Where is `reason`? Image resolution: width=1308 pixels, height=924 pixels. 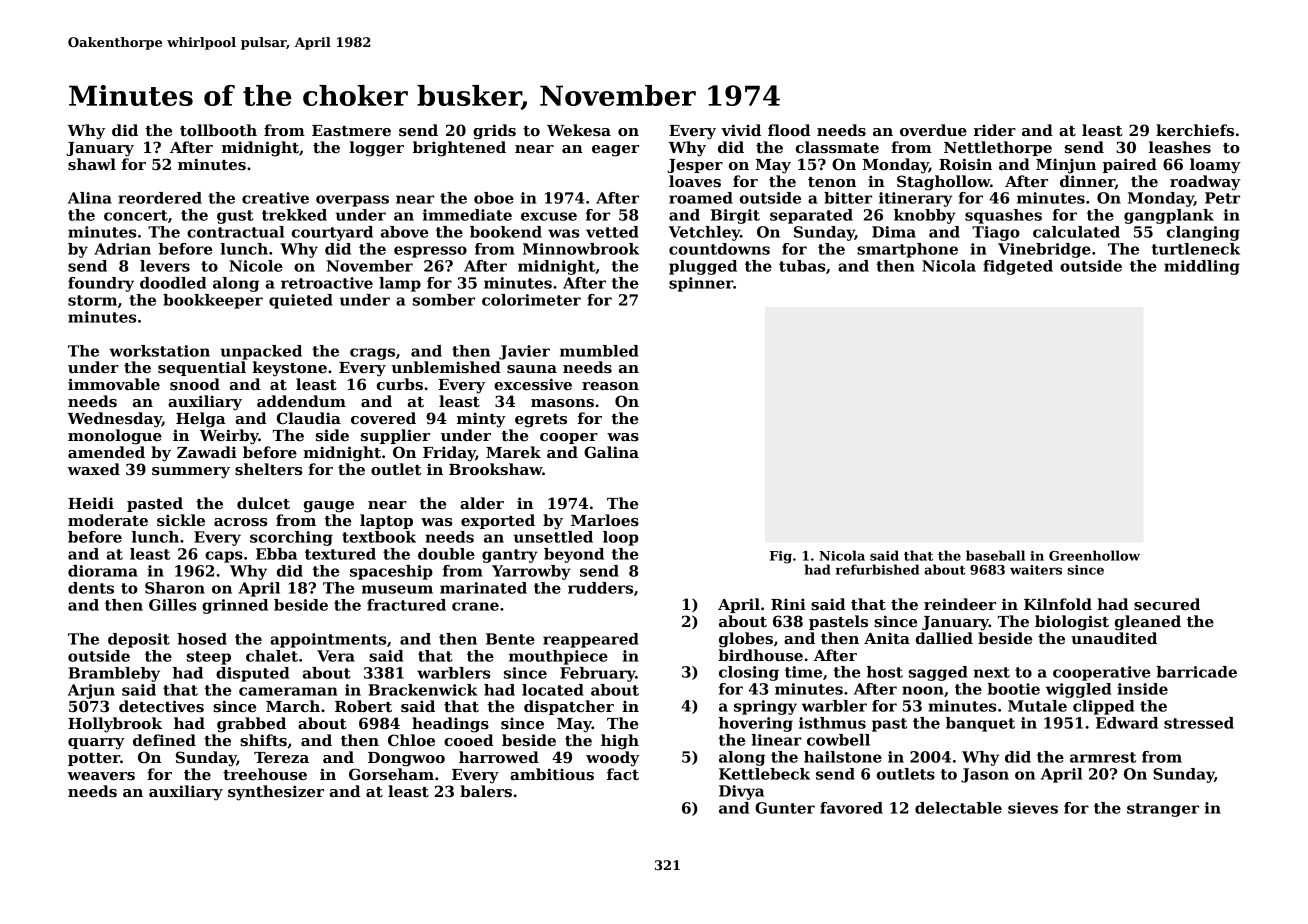
reason is located at coordinates (610, 386).
